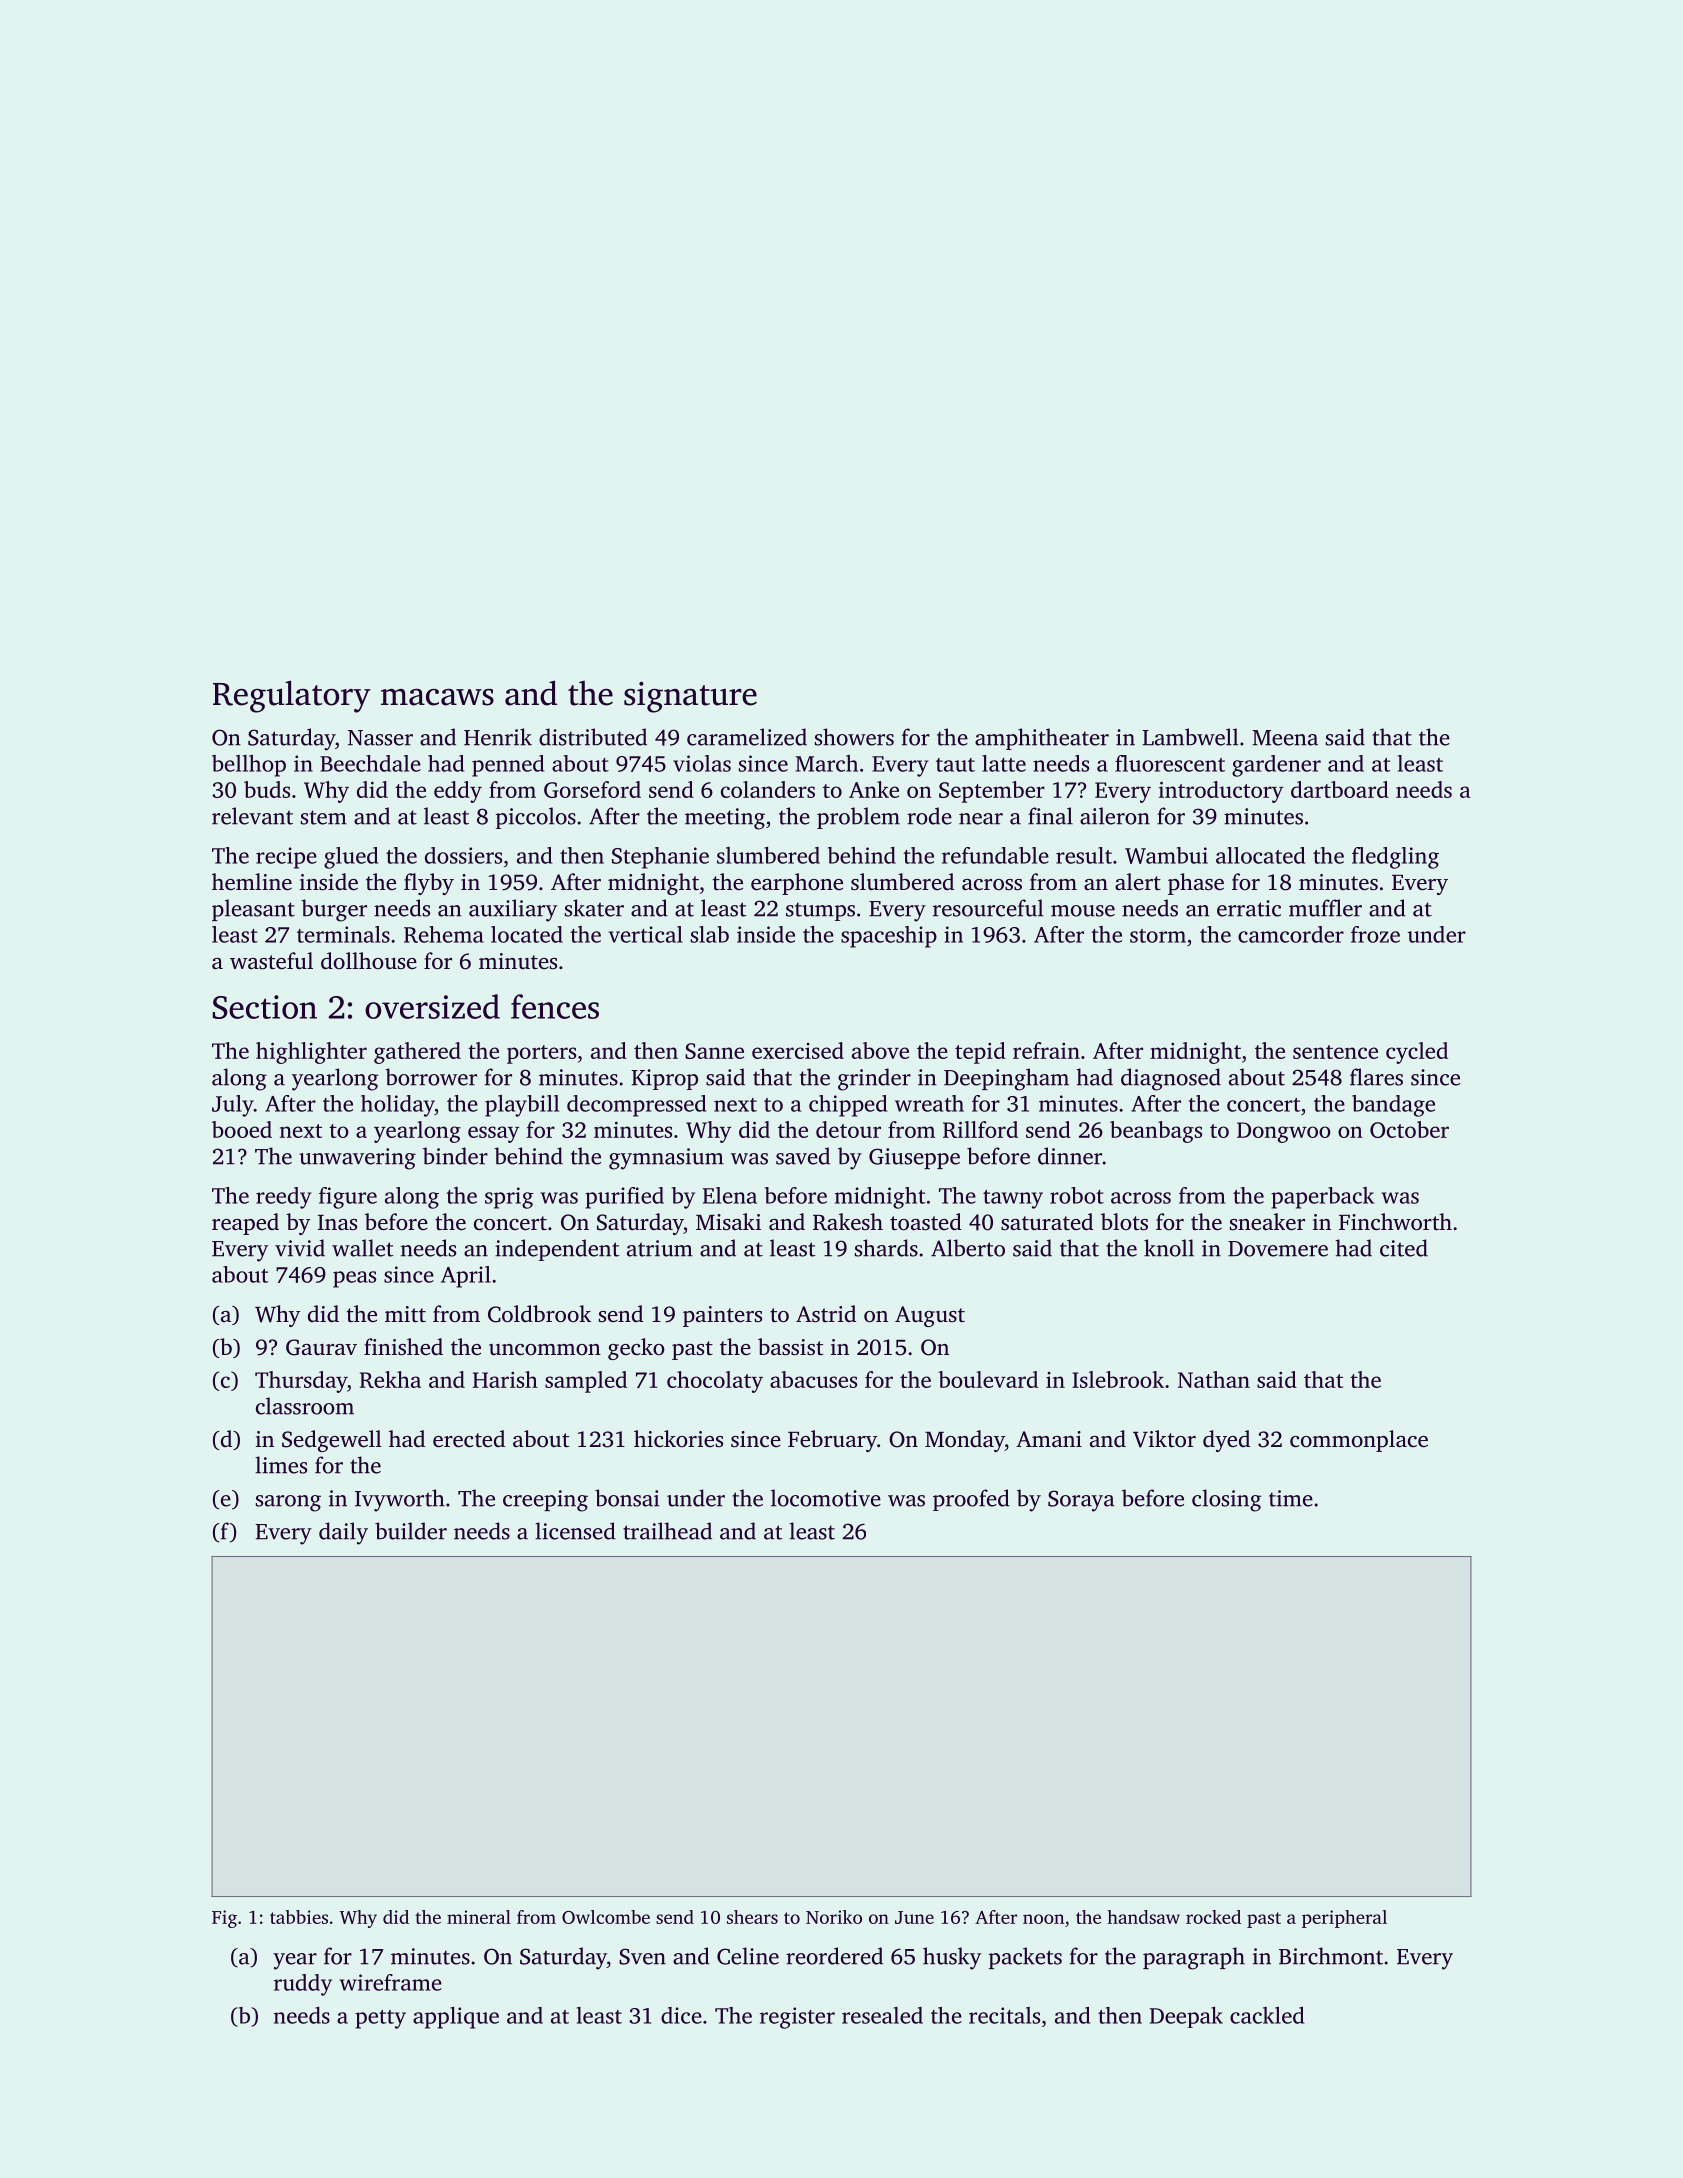 The image size is (1683, 2178). Describe the element at coordinates (1226, 1441) in the page. I see `dyed` at that location.
